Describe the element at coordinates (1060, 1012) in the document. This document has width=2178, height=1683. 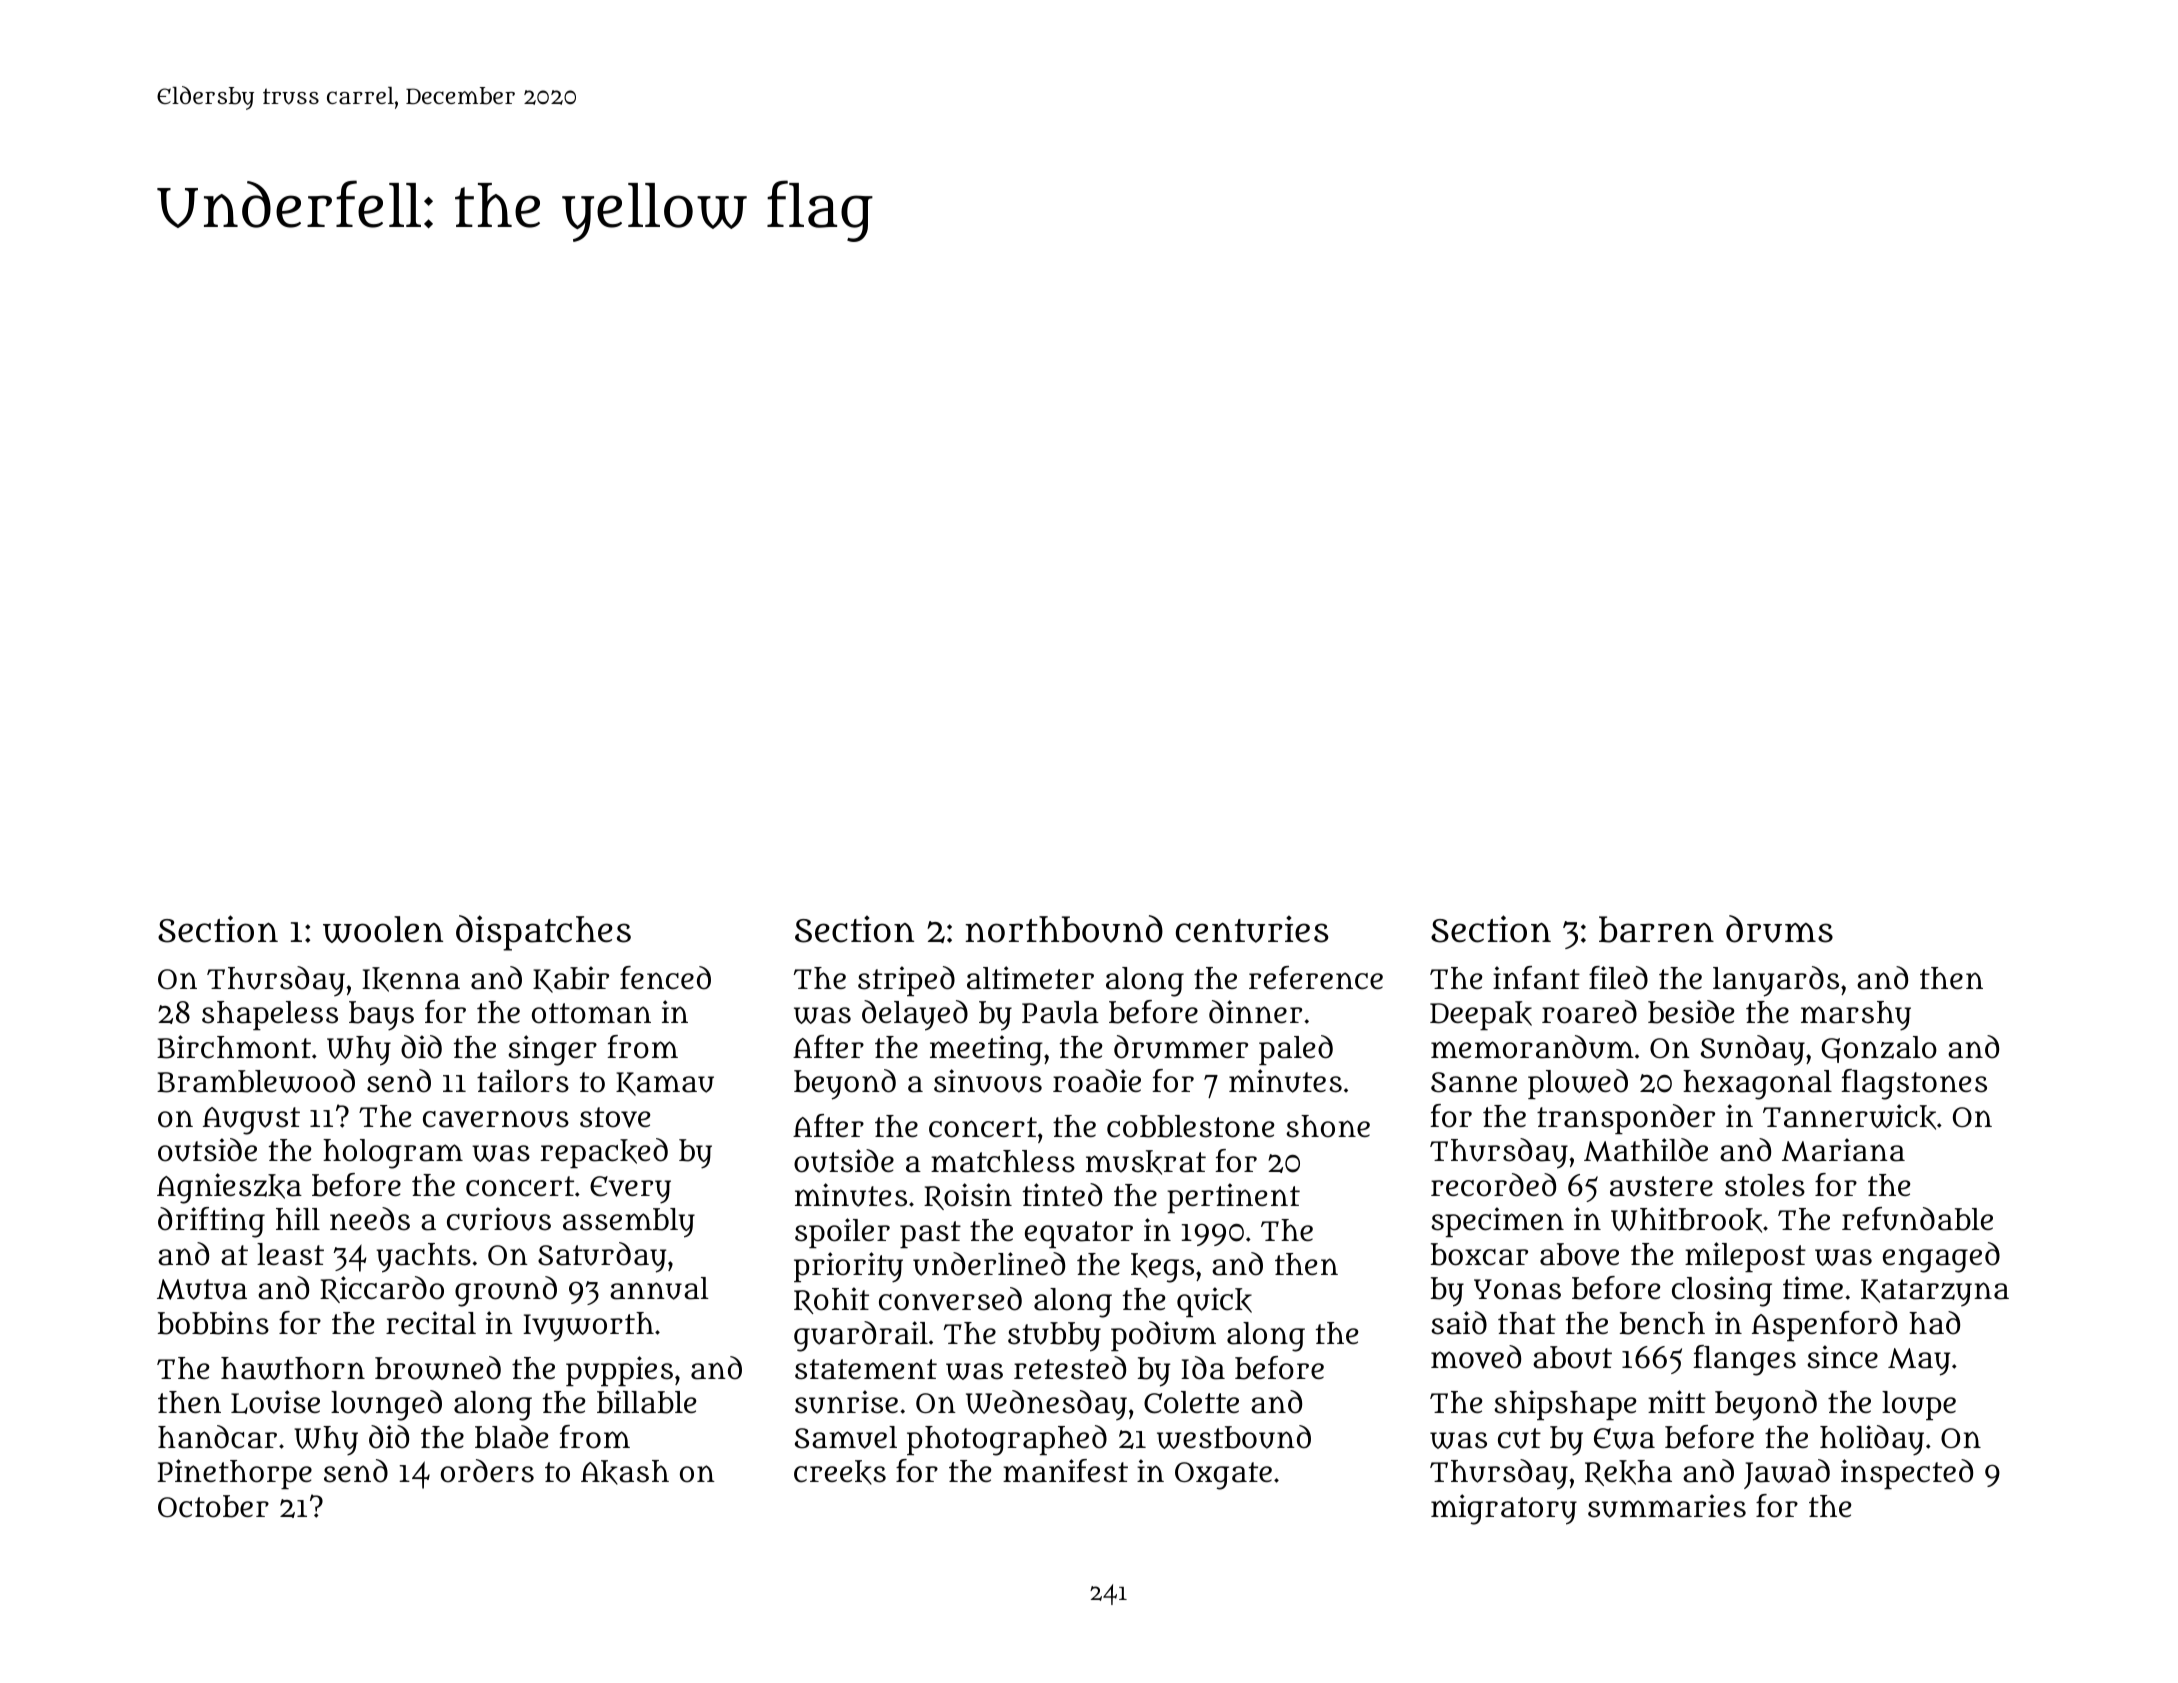
I see `Paula` at that location.
